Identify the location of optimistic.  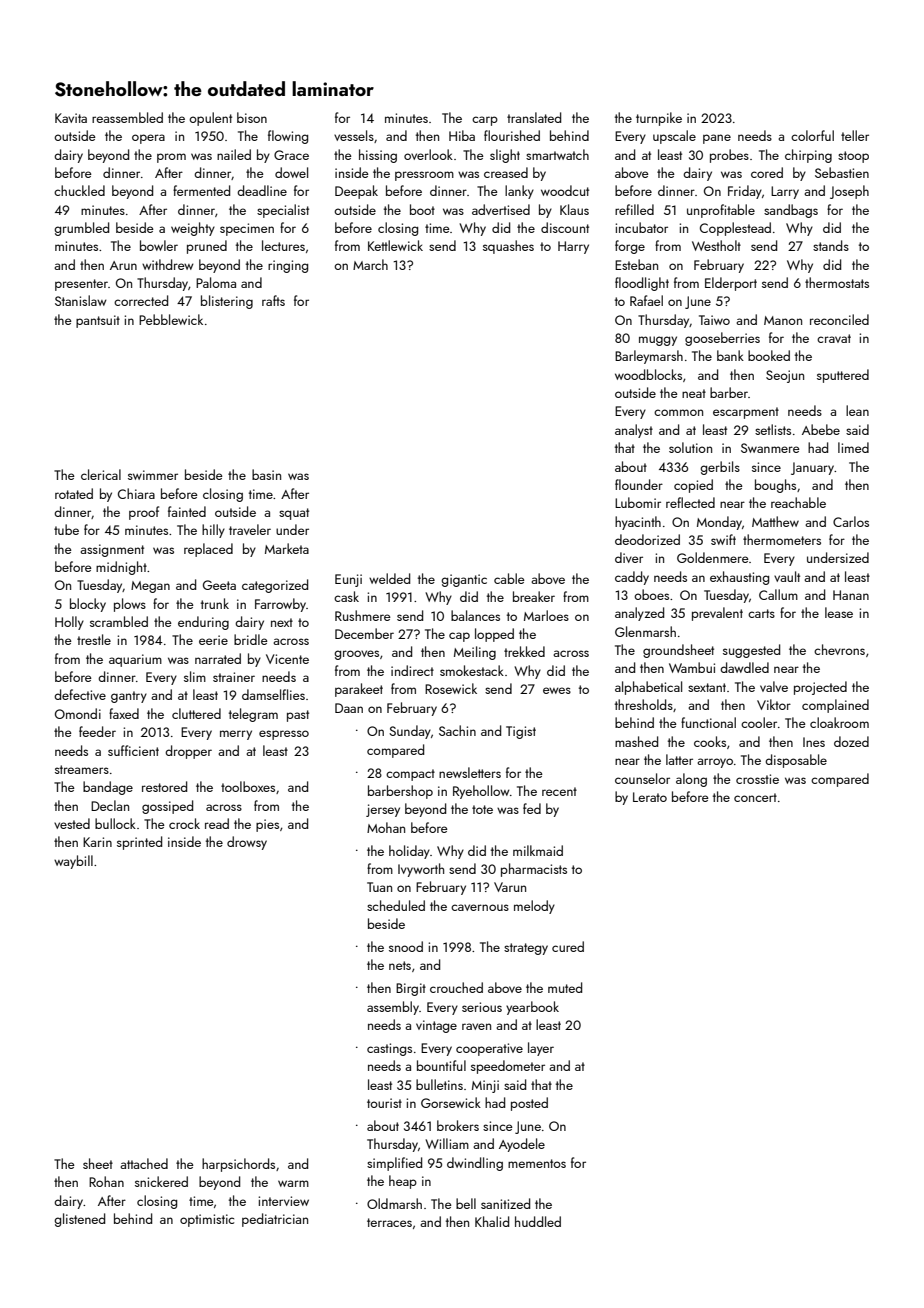
(207, 1220).
